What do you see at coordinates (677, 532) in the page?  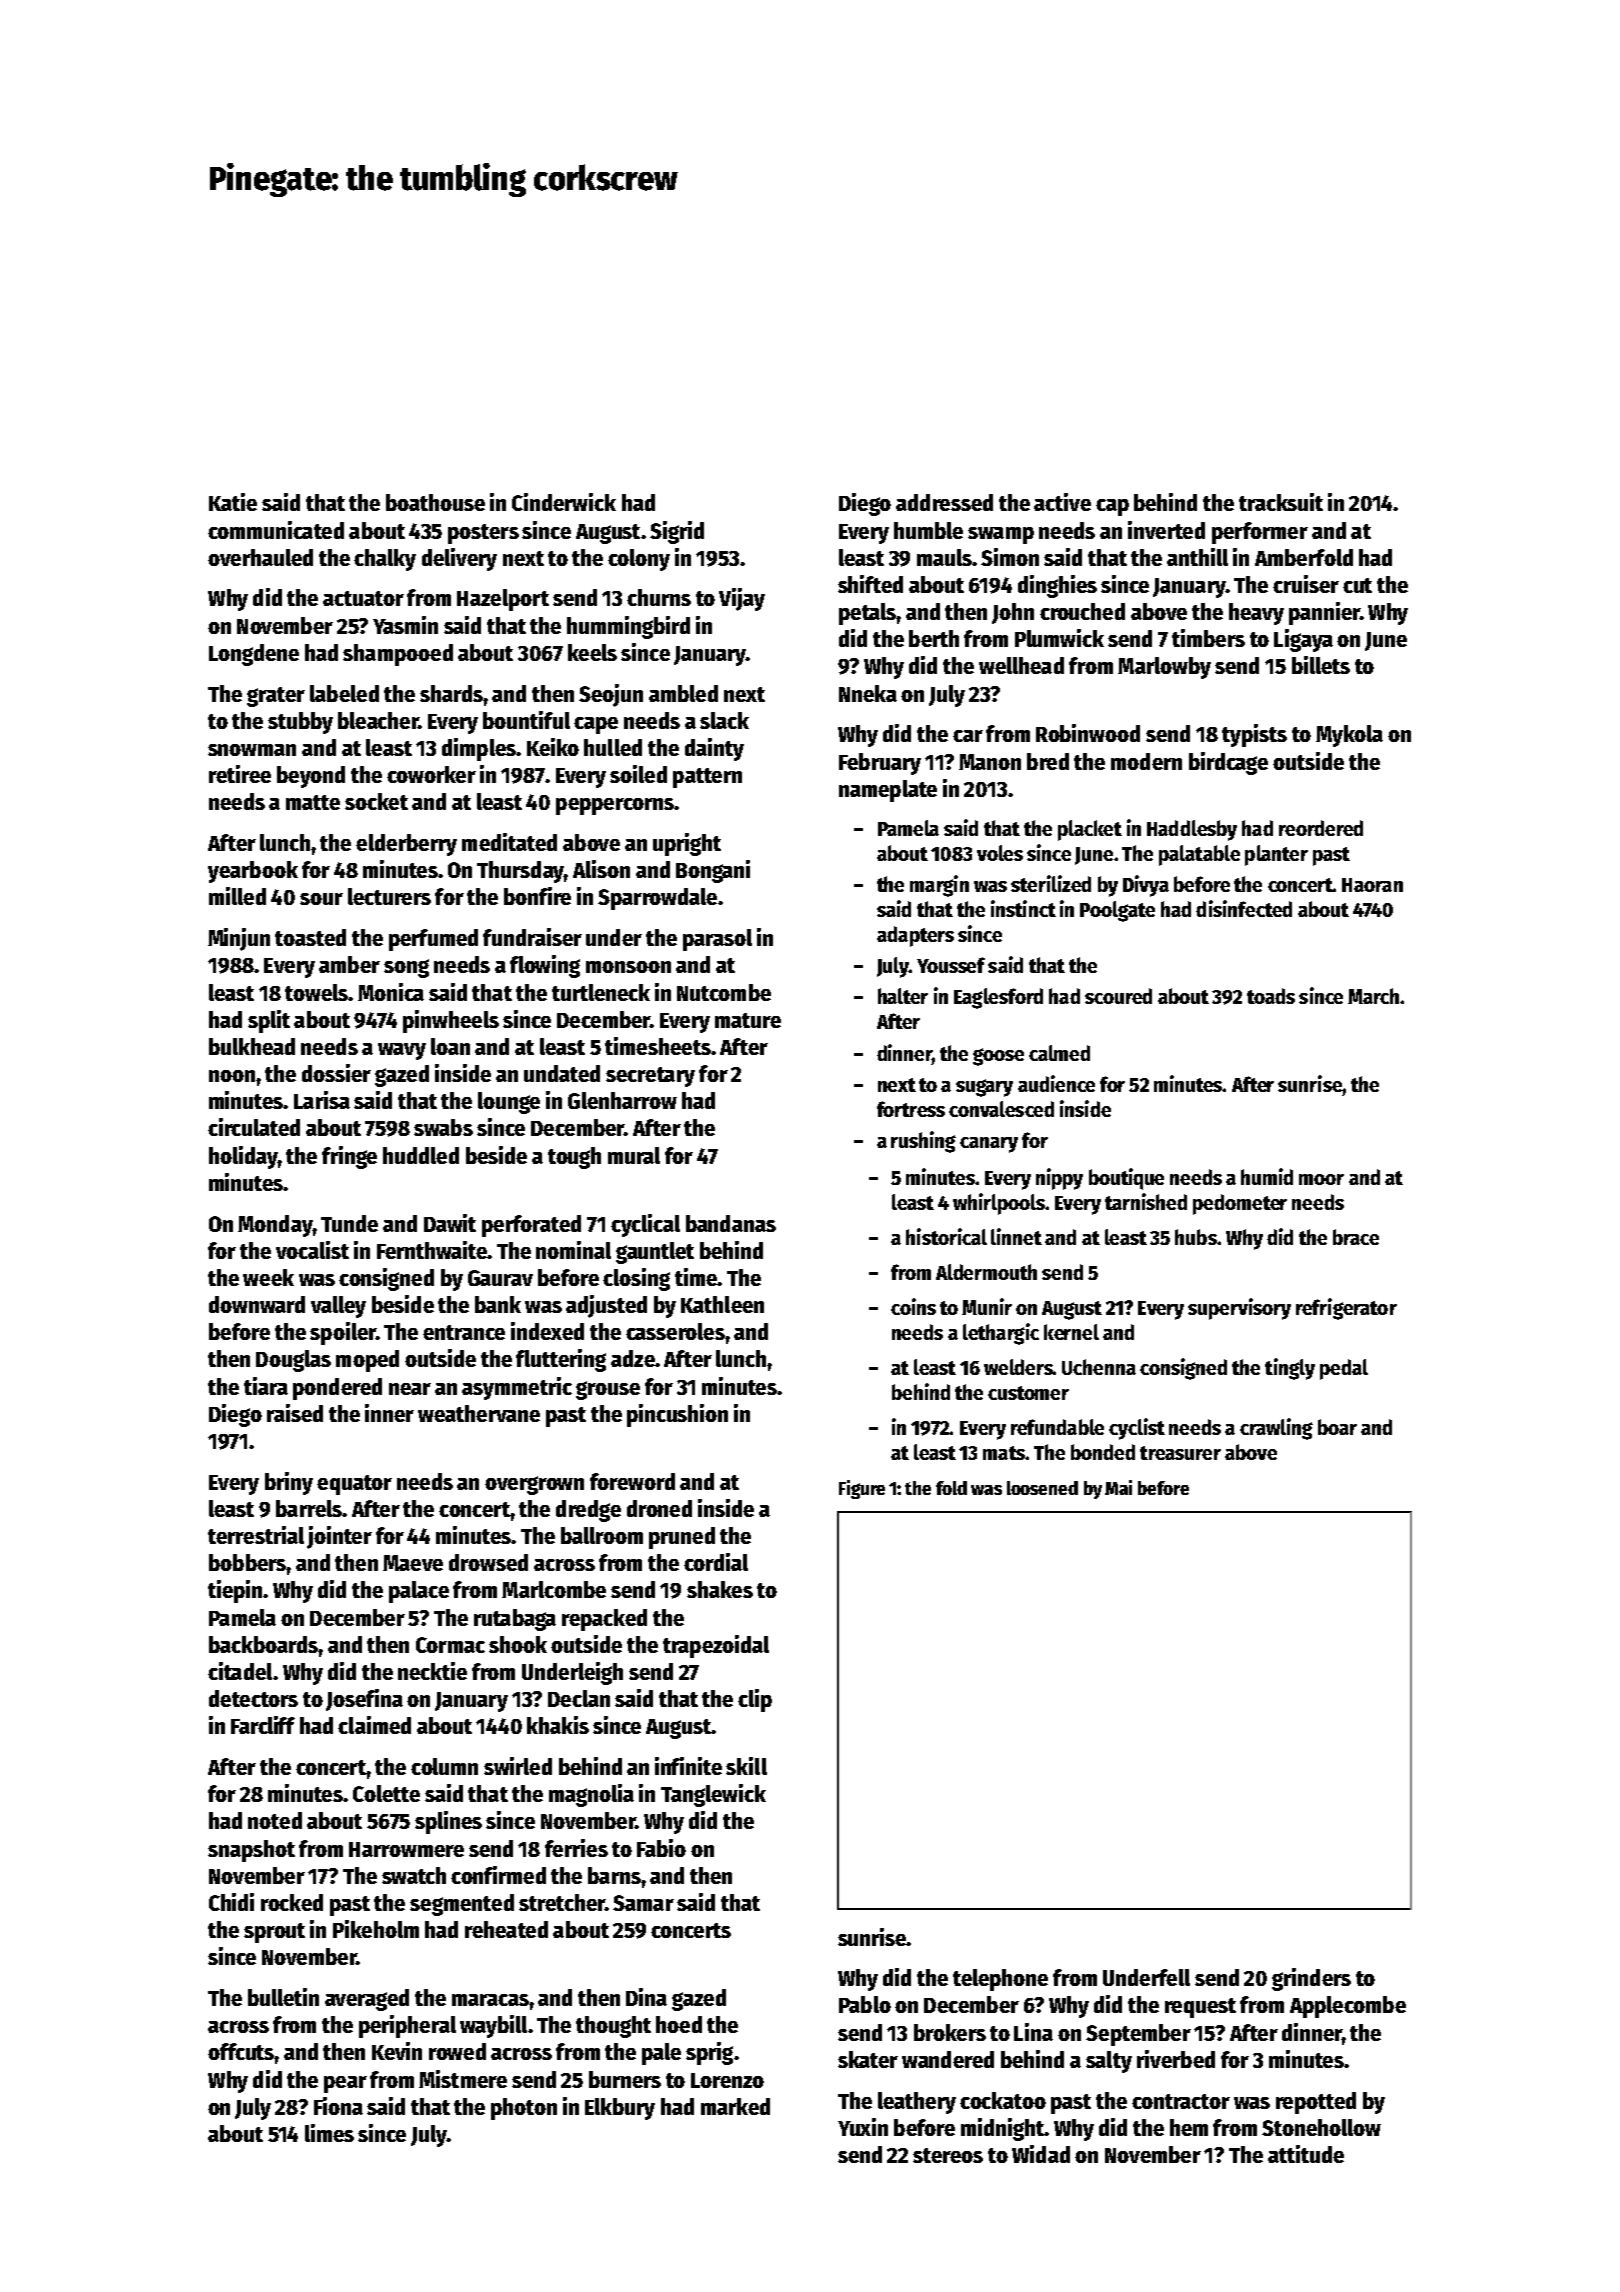 I see `Sigrid` at bounding box center [677, 532].
